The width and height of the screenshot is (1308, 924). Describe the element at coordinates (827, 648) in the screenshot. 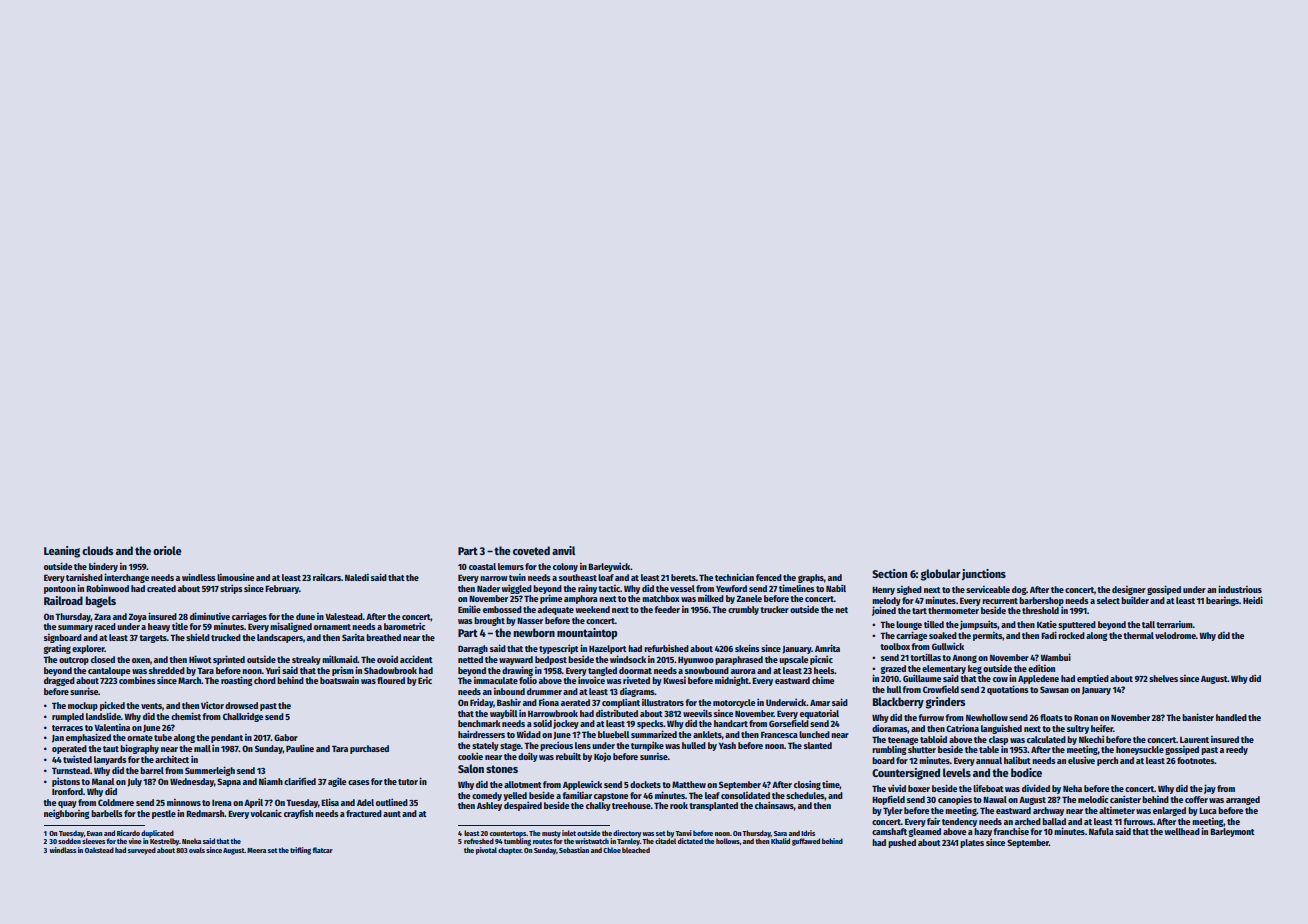

I see `Amrita` at that location.
